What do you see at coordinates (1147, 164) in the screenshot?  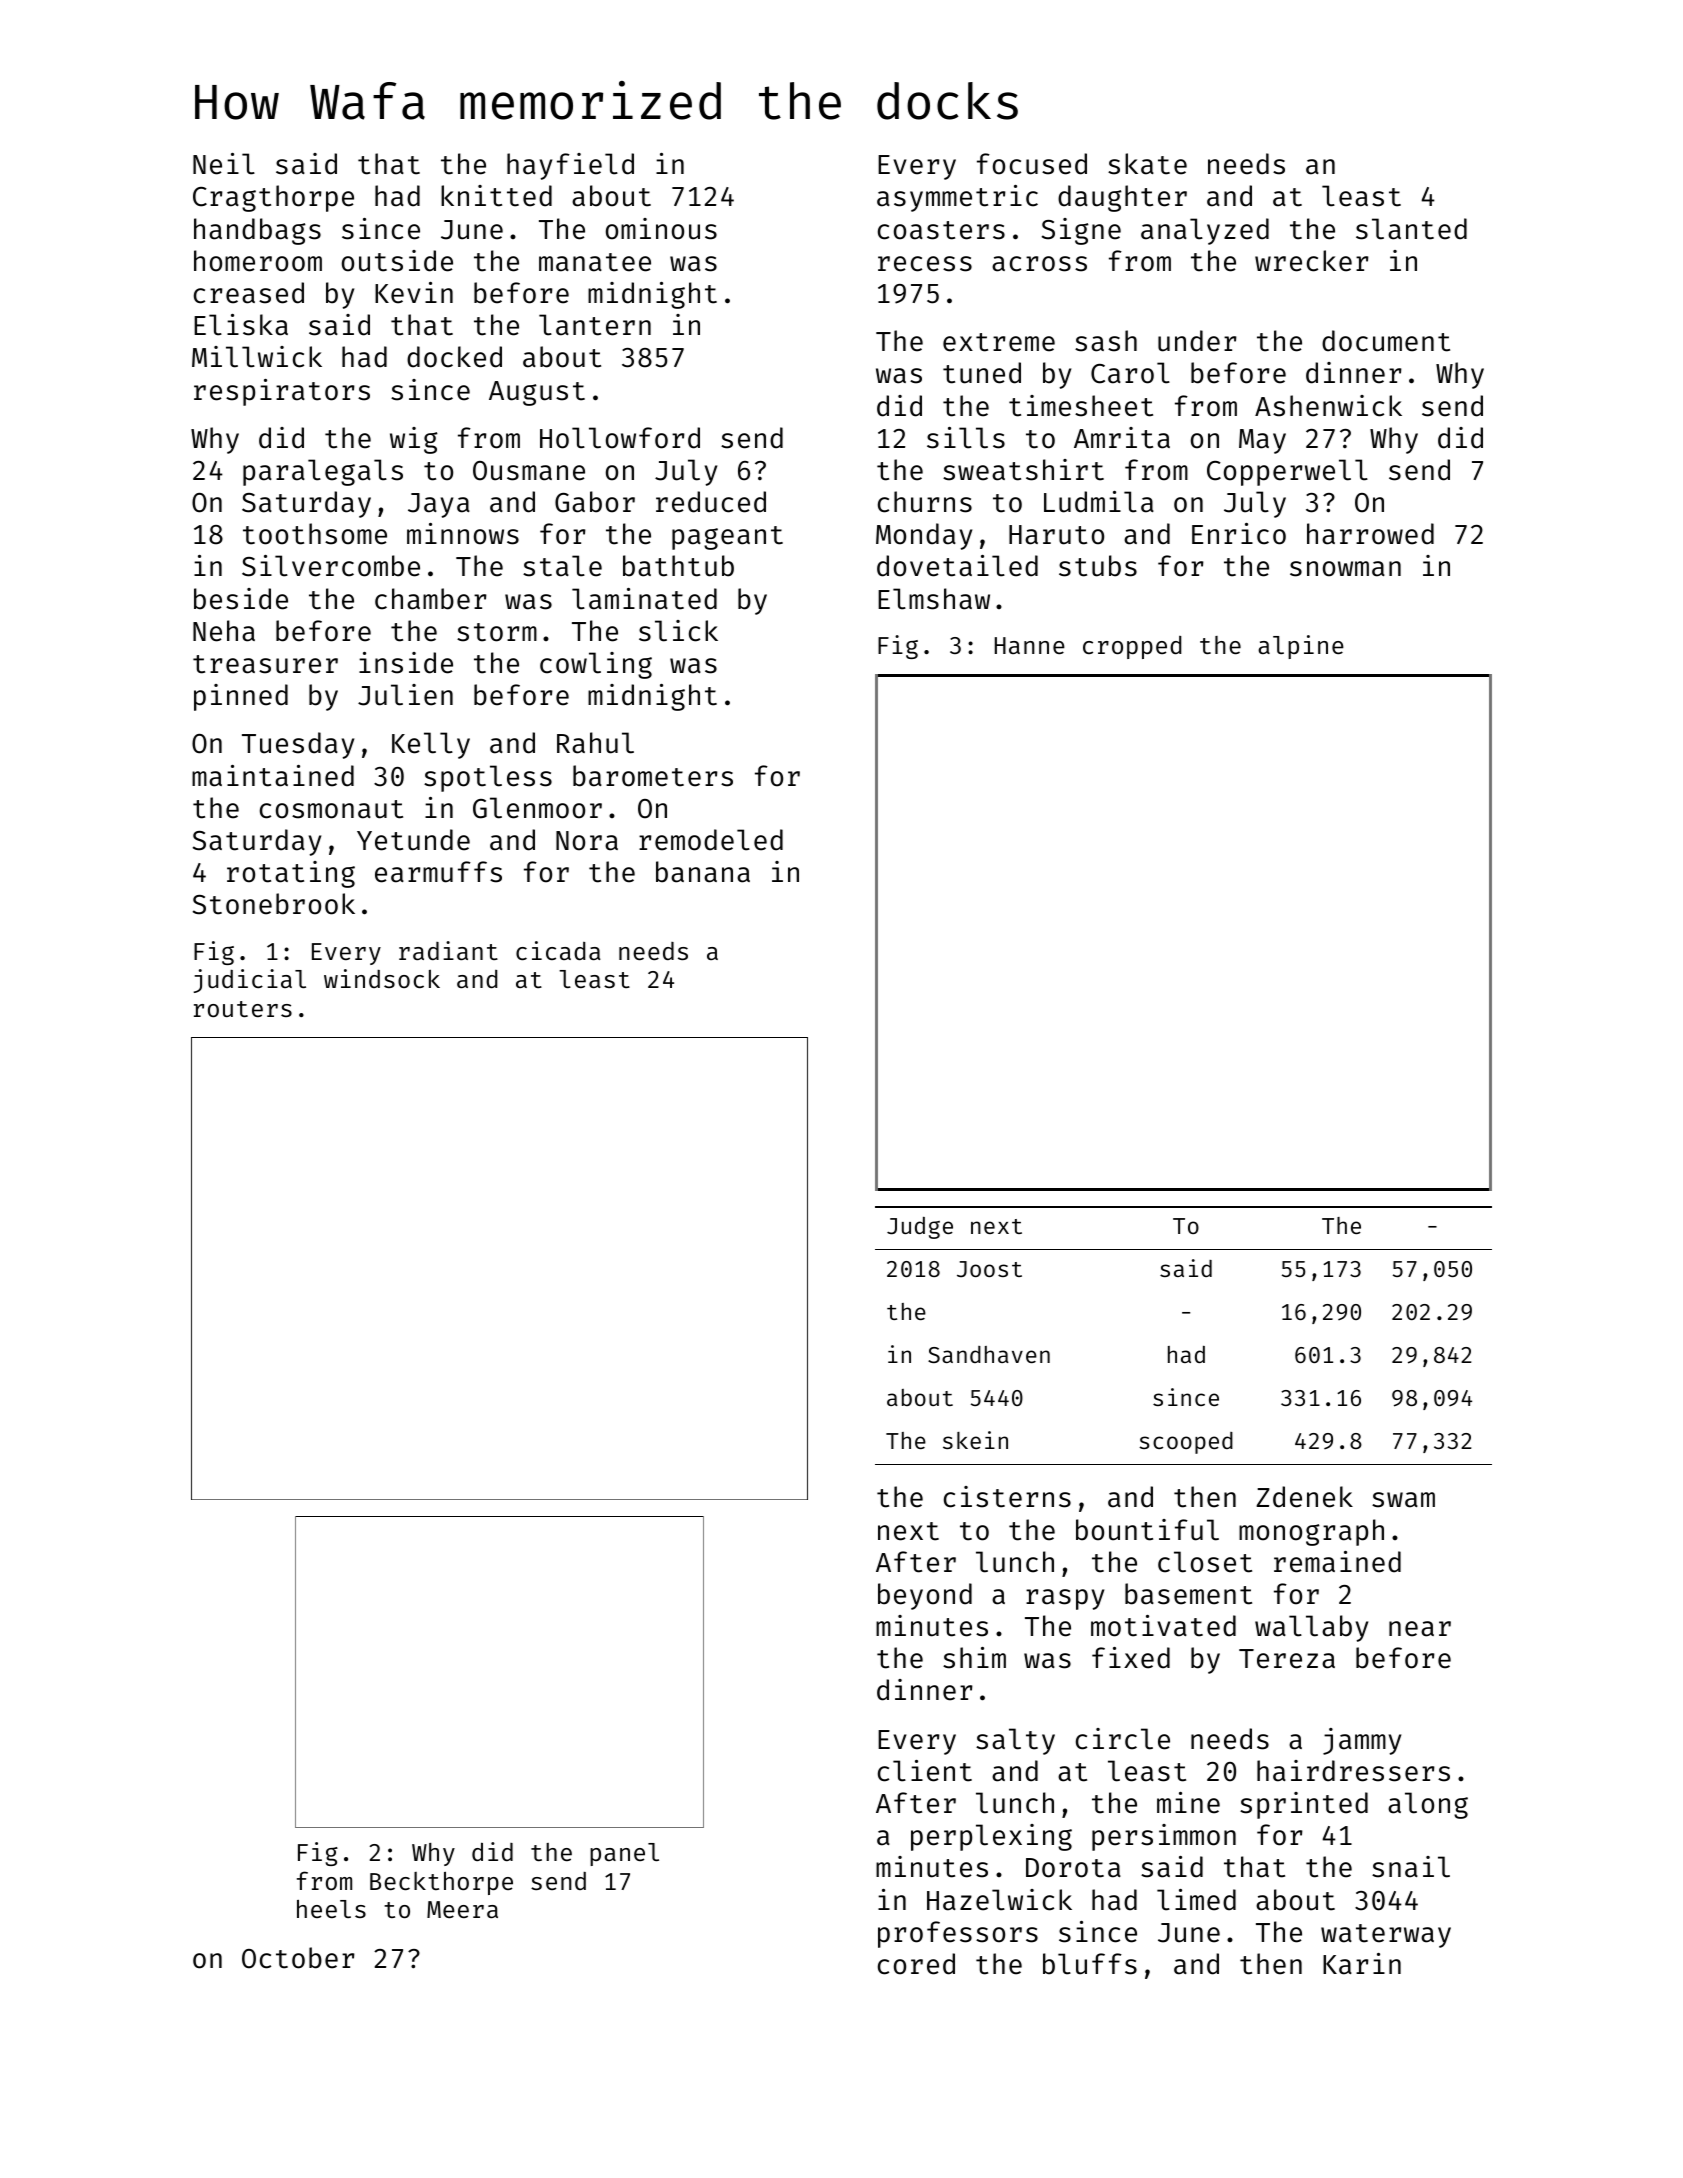 I see `skate` at bounding box center [1147, 164].
